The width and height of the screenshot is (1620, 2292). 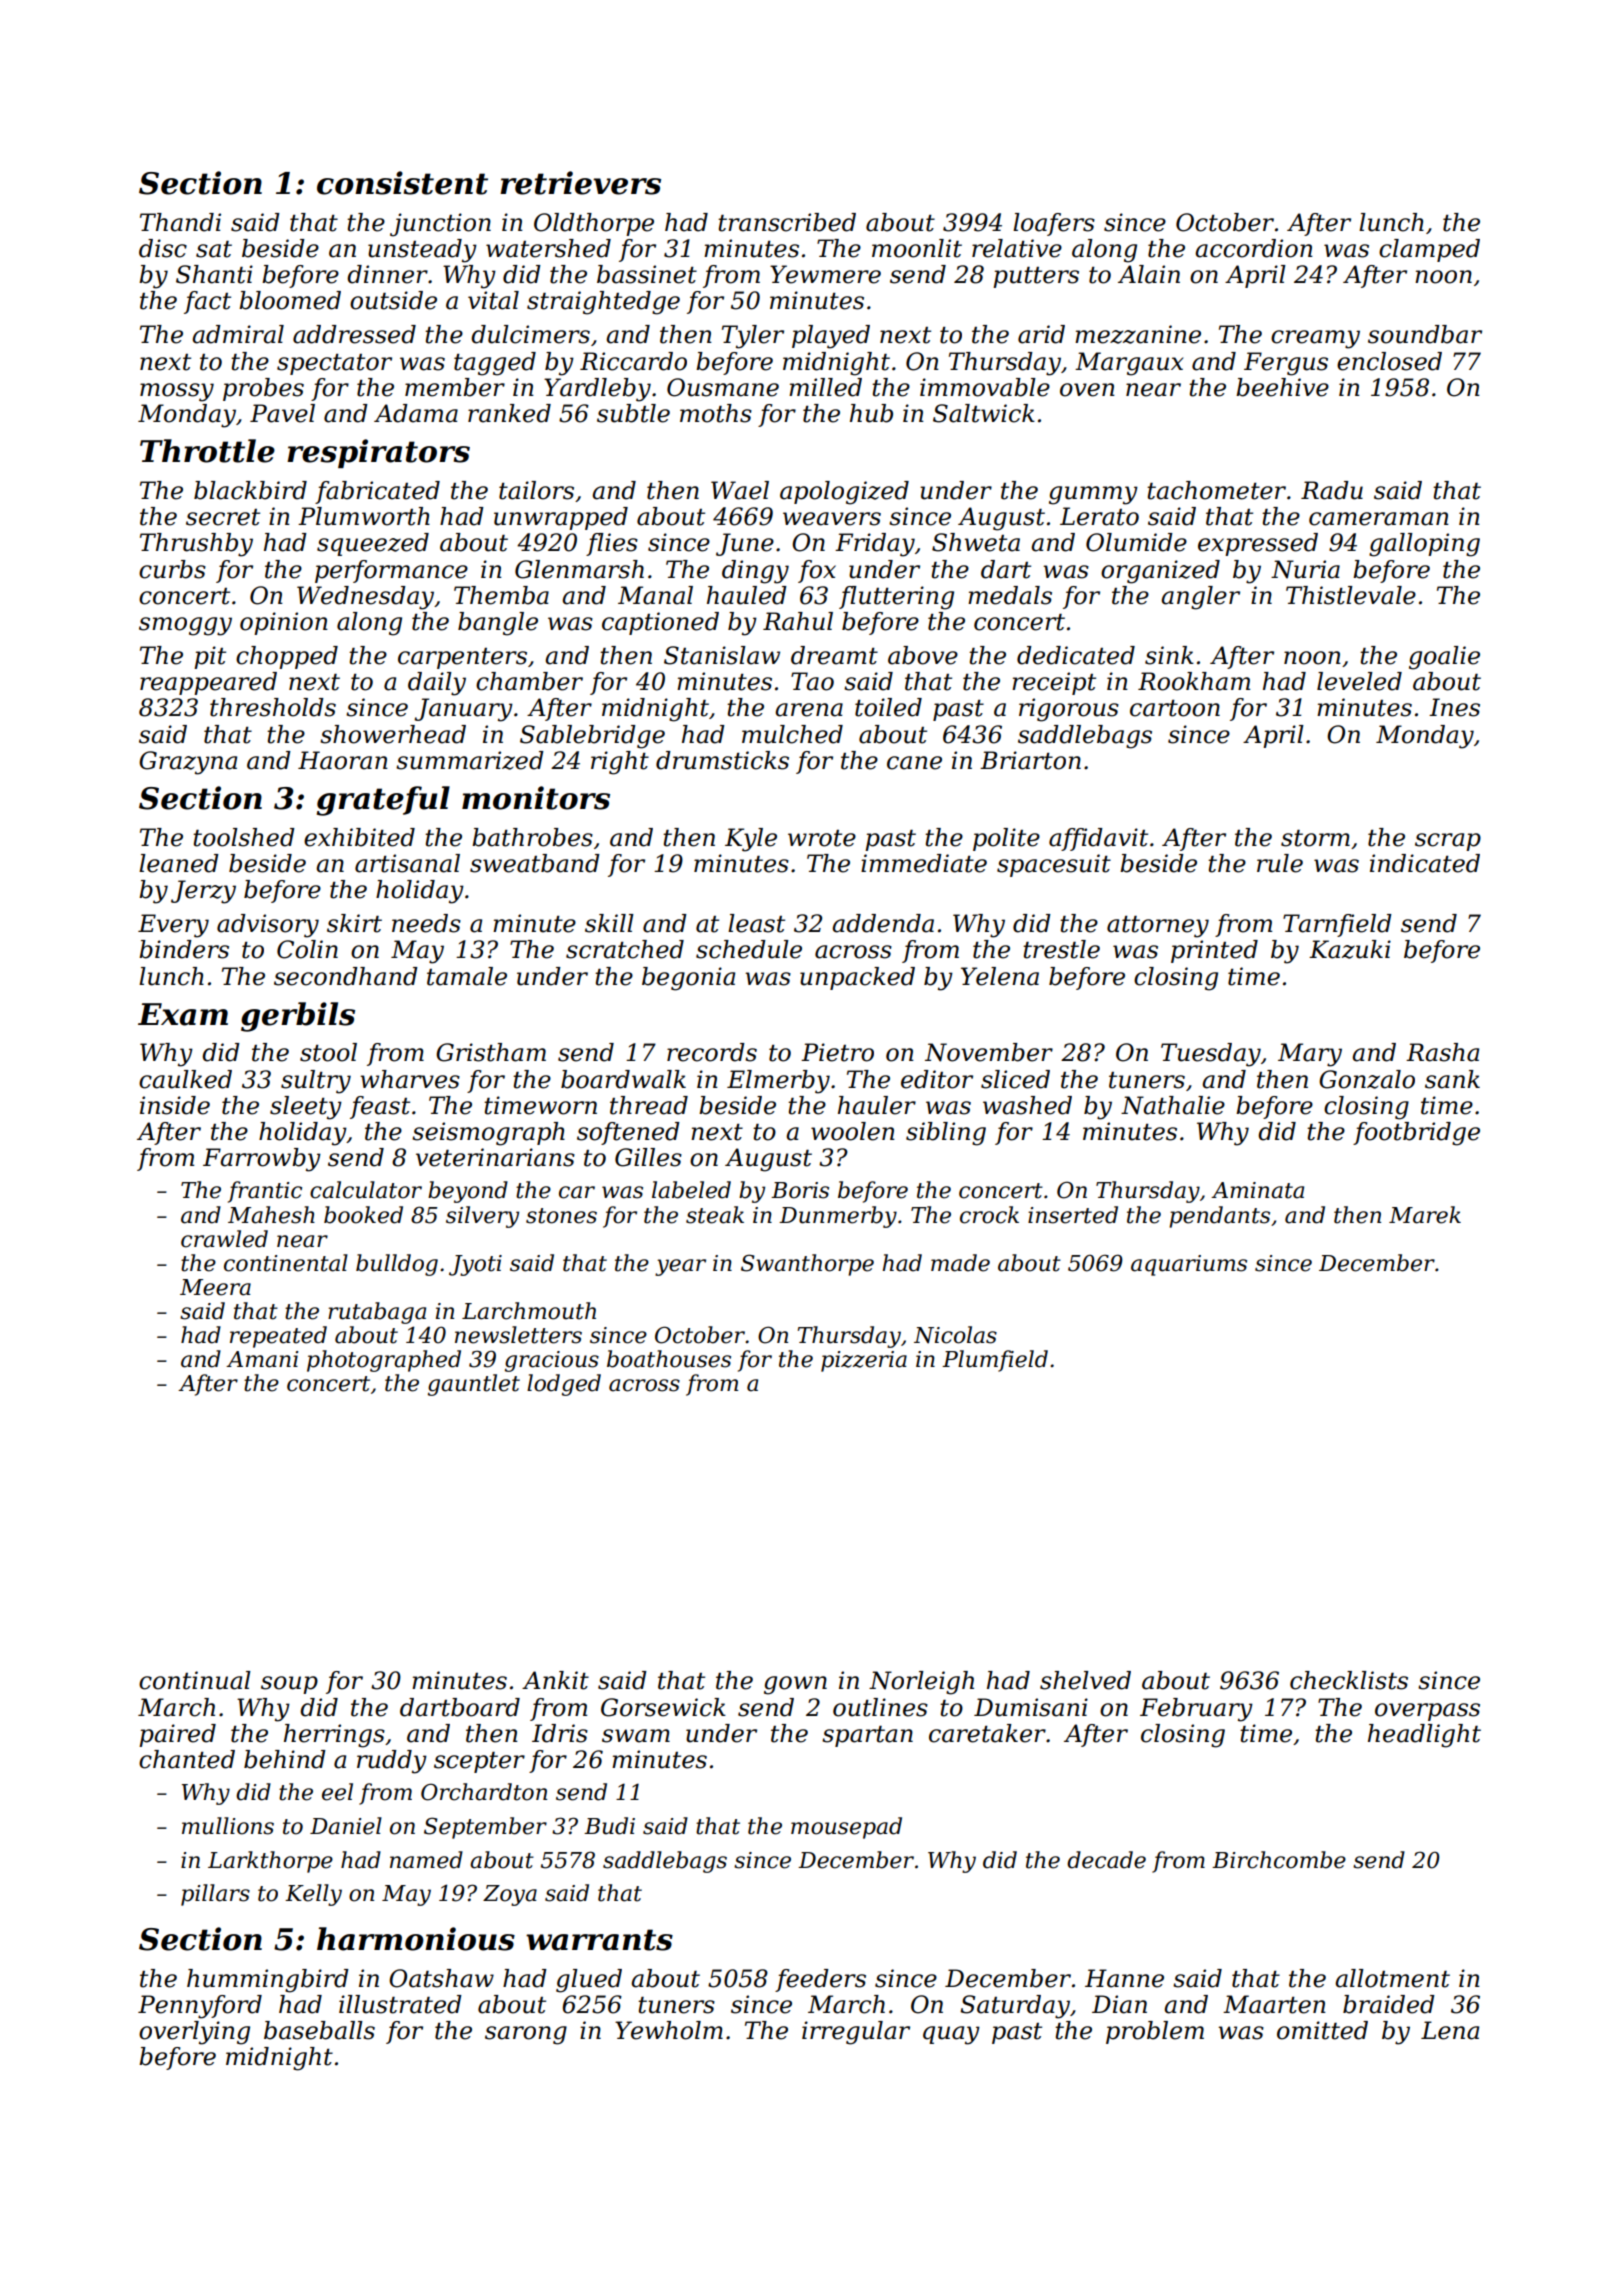 What do you see at coordinates (1017, 248) in the screenshot?
I see `relative` at bounding box center [1017, 248].
